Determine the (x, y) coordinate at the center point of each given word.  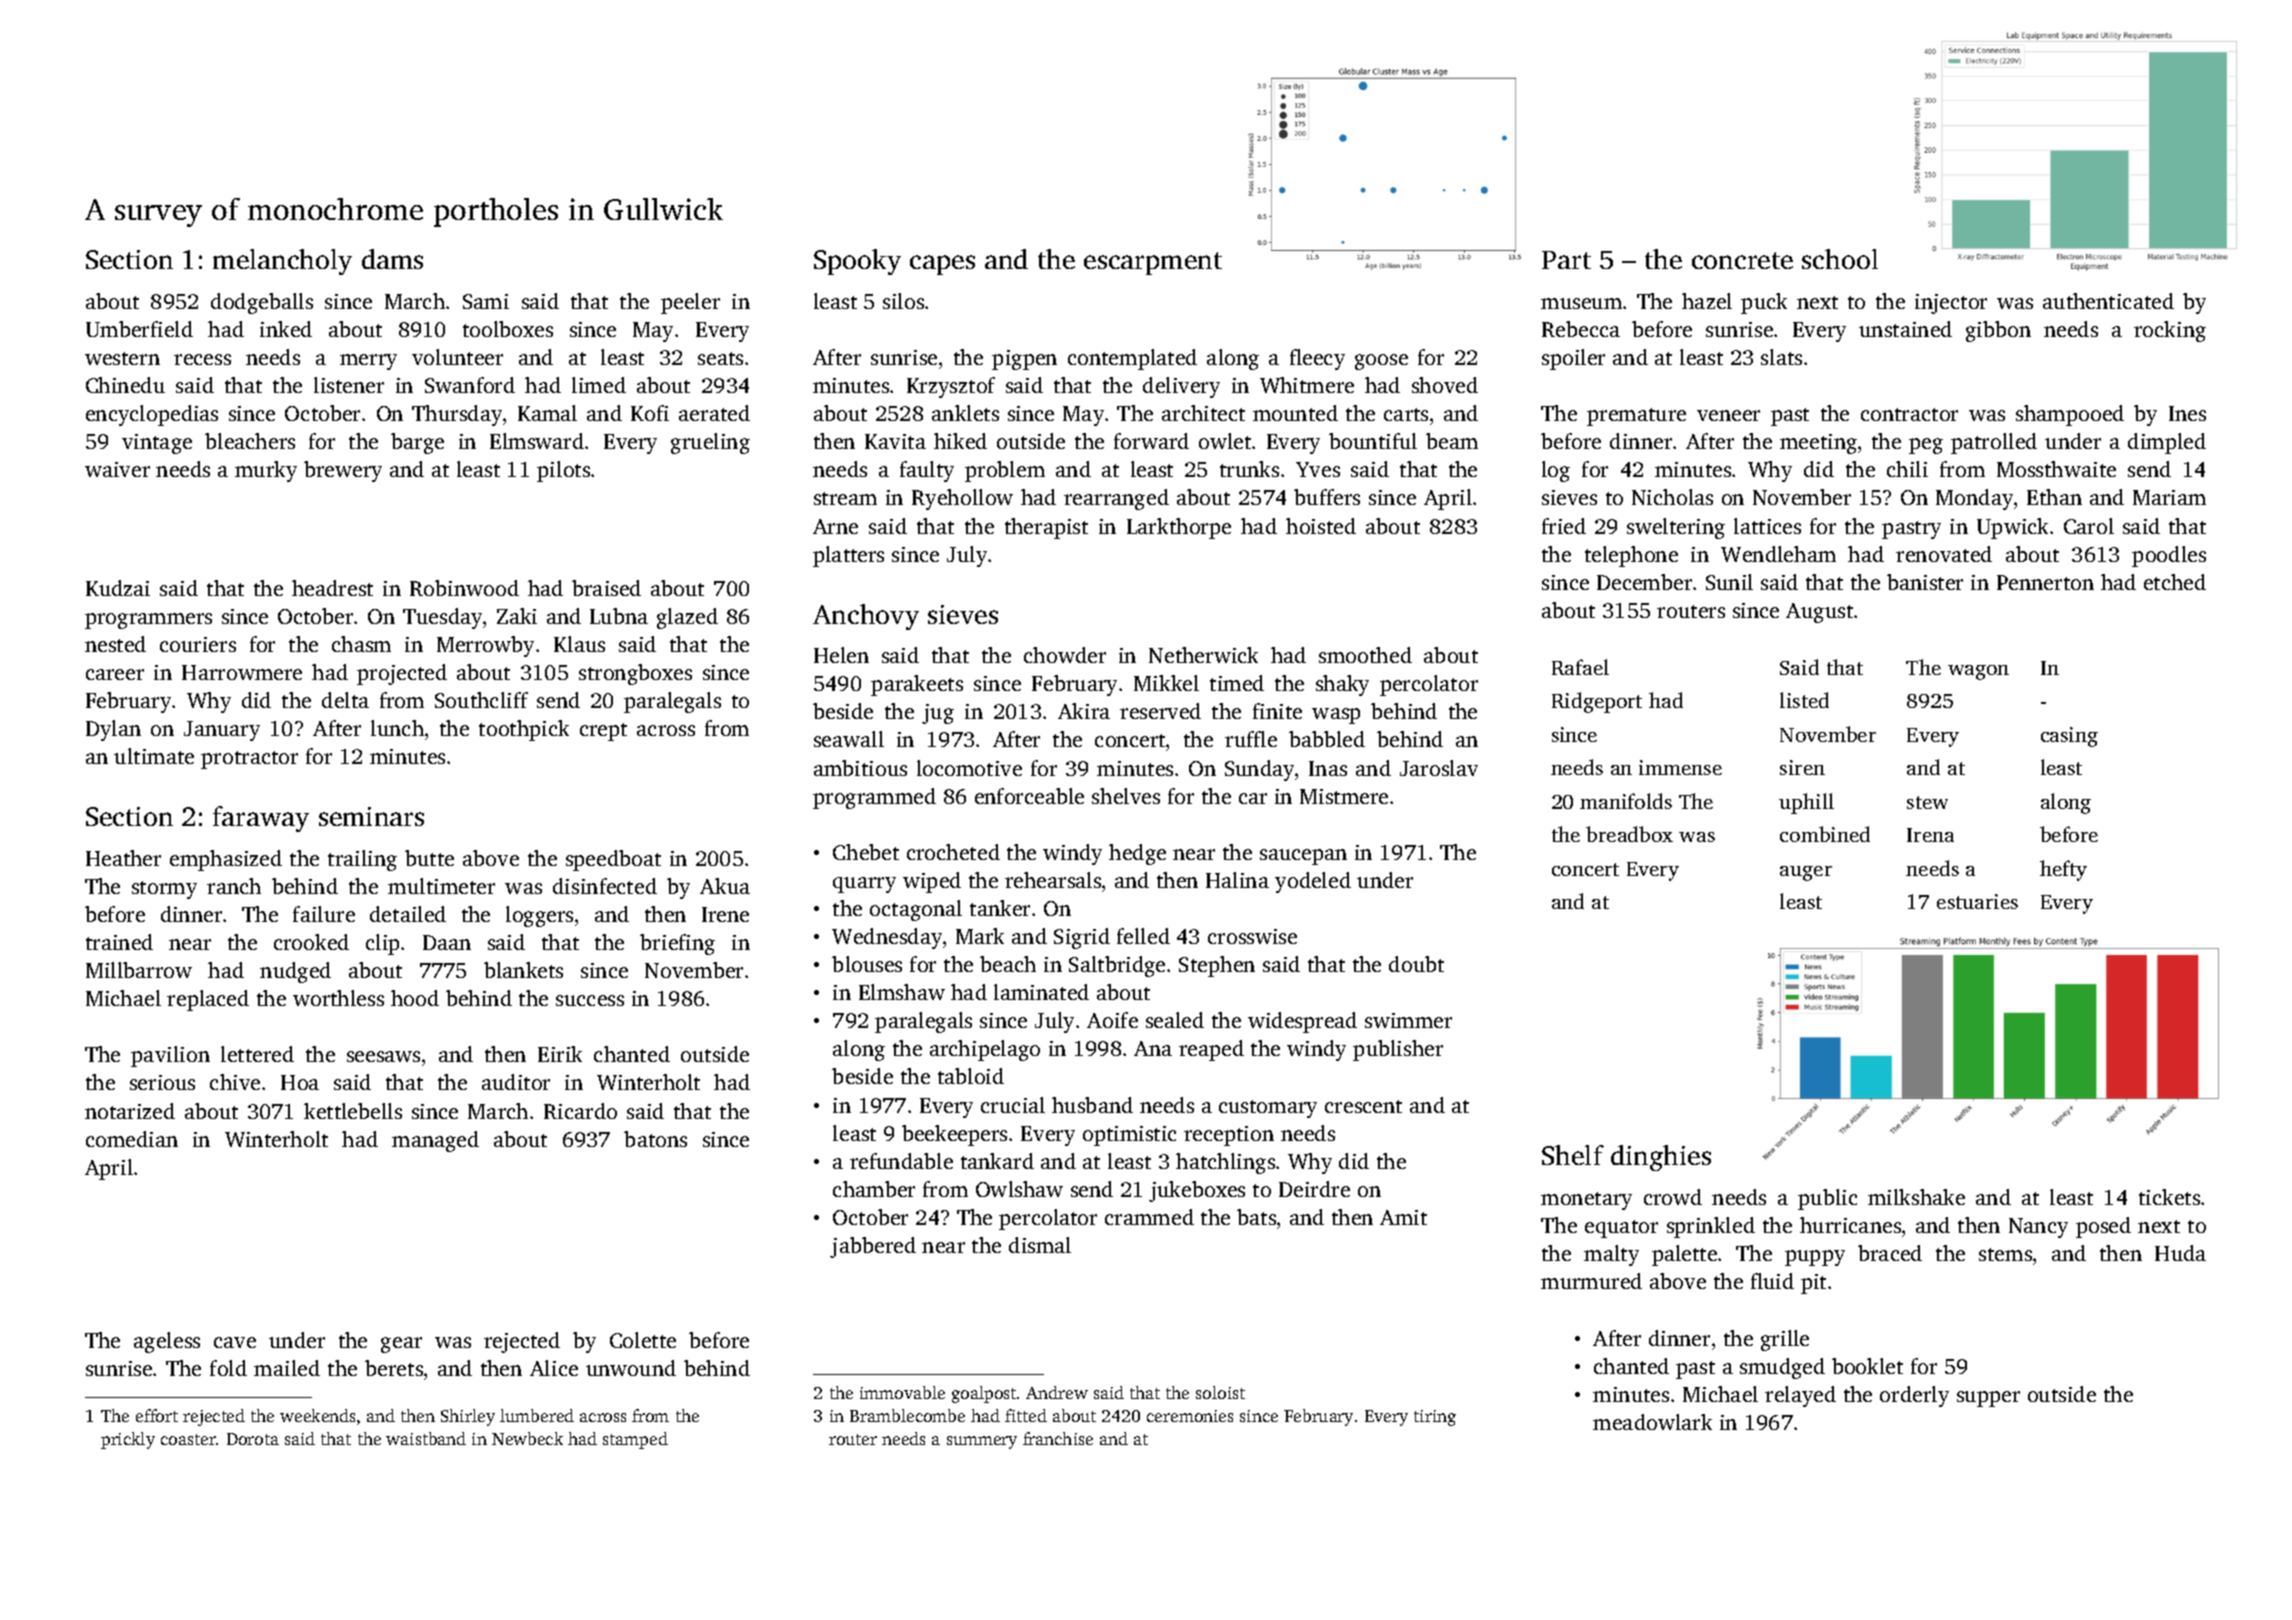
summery (982, 1442)
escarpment (1153, 263)
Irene (725, 914)
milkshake (1916, 1197)
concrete (1742, 260)
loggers (539, 916)
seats (720, 358)
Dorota (253, 1439)
